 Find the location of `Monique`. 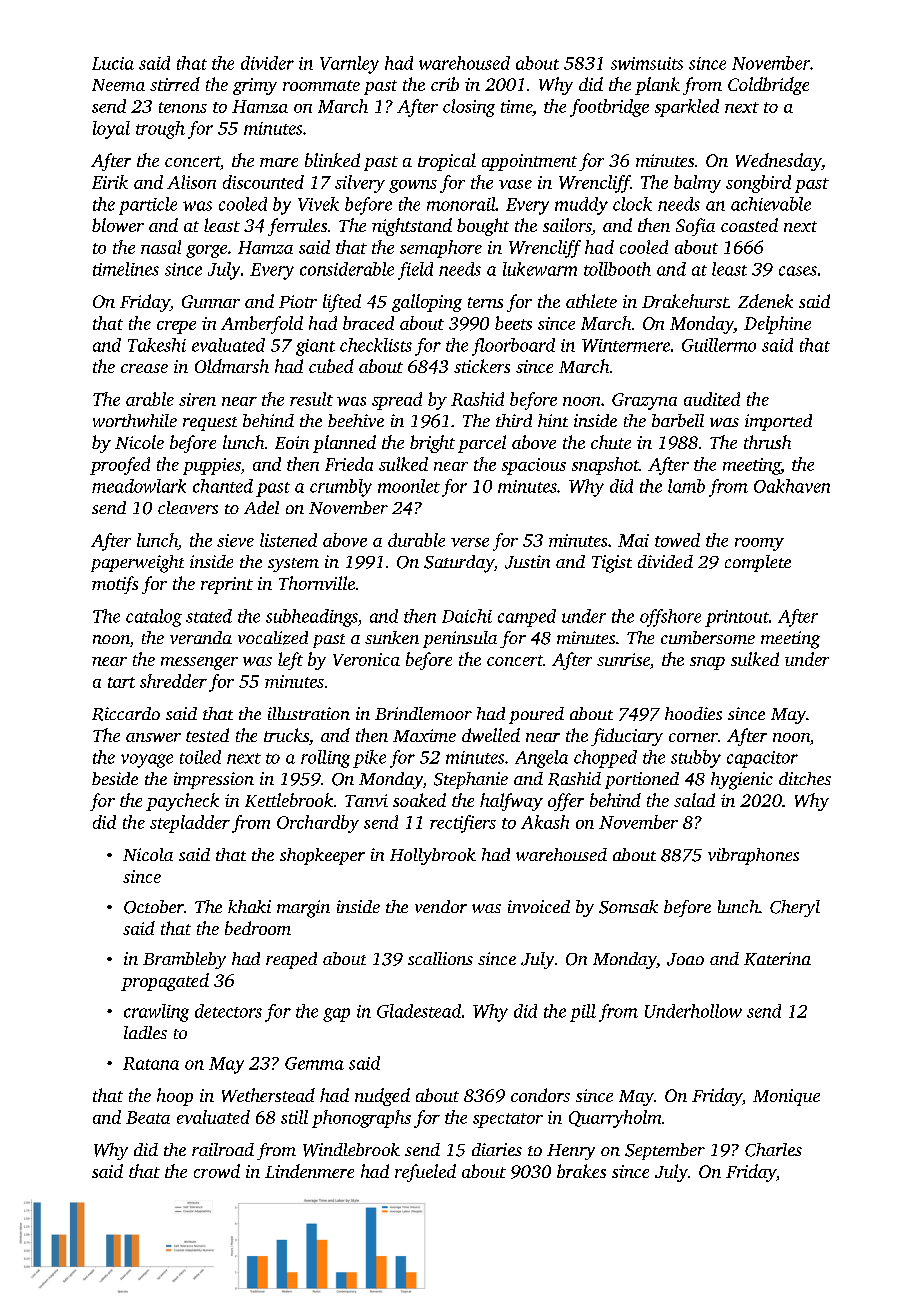

Monique is located at coordinates (786, 1097).
